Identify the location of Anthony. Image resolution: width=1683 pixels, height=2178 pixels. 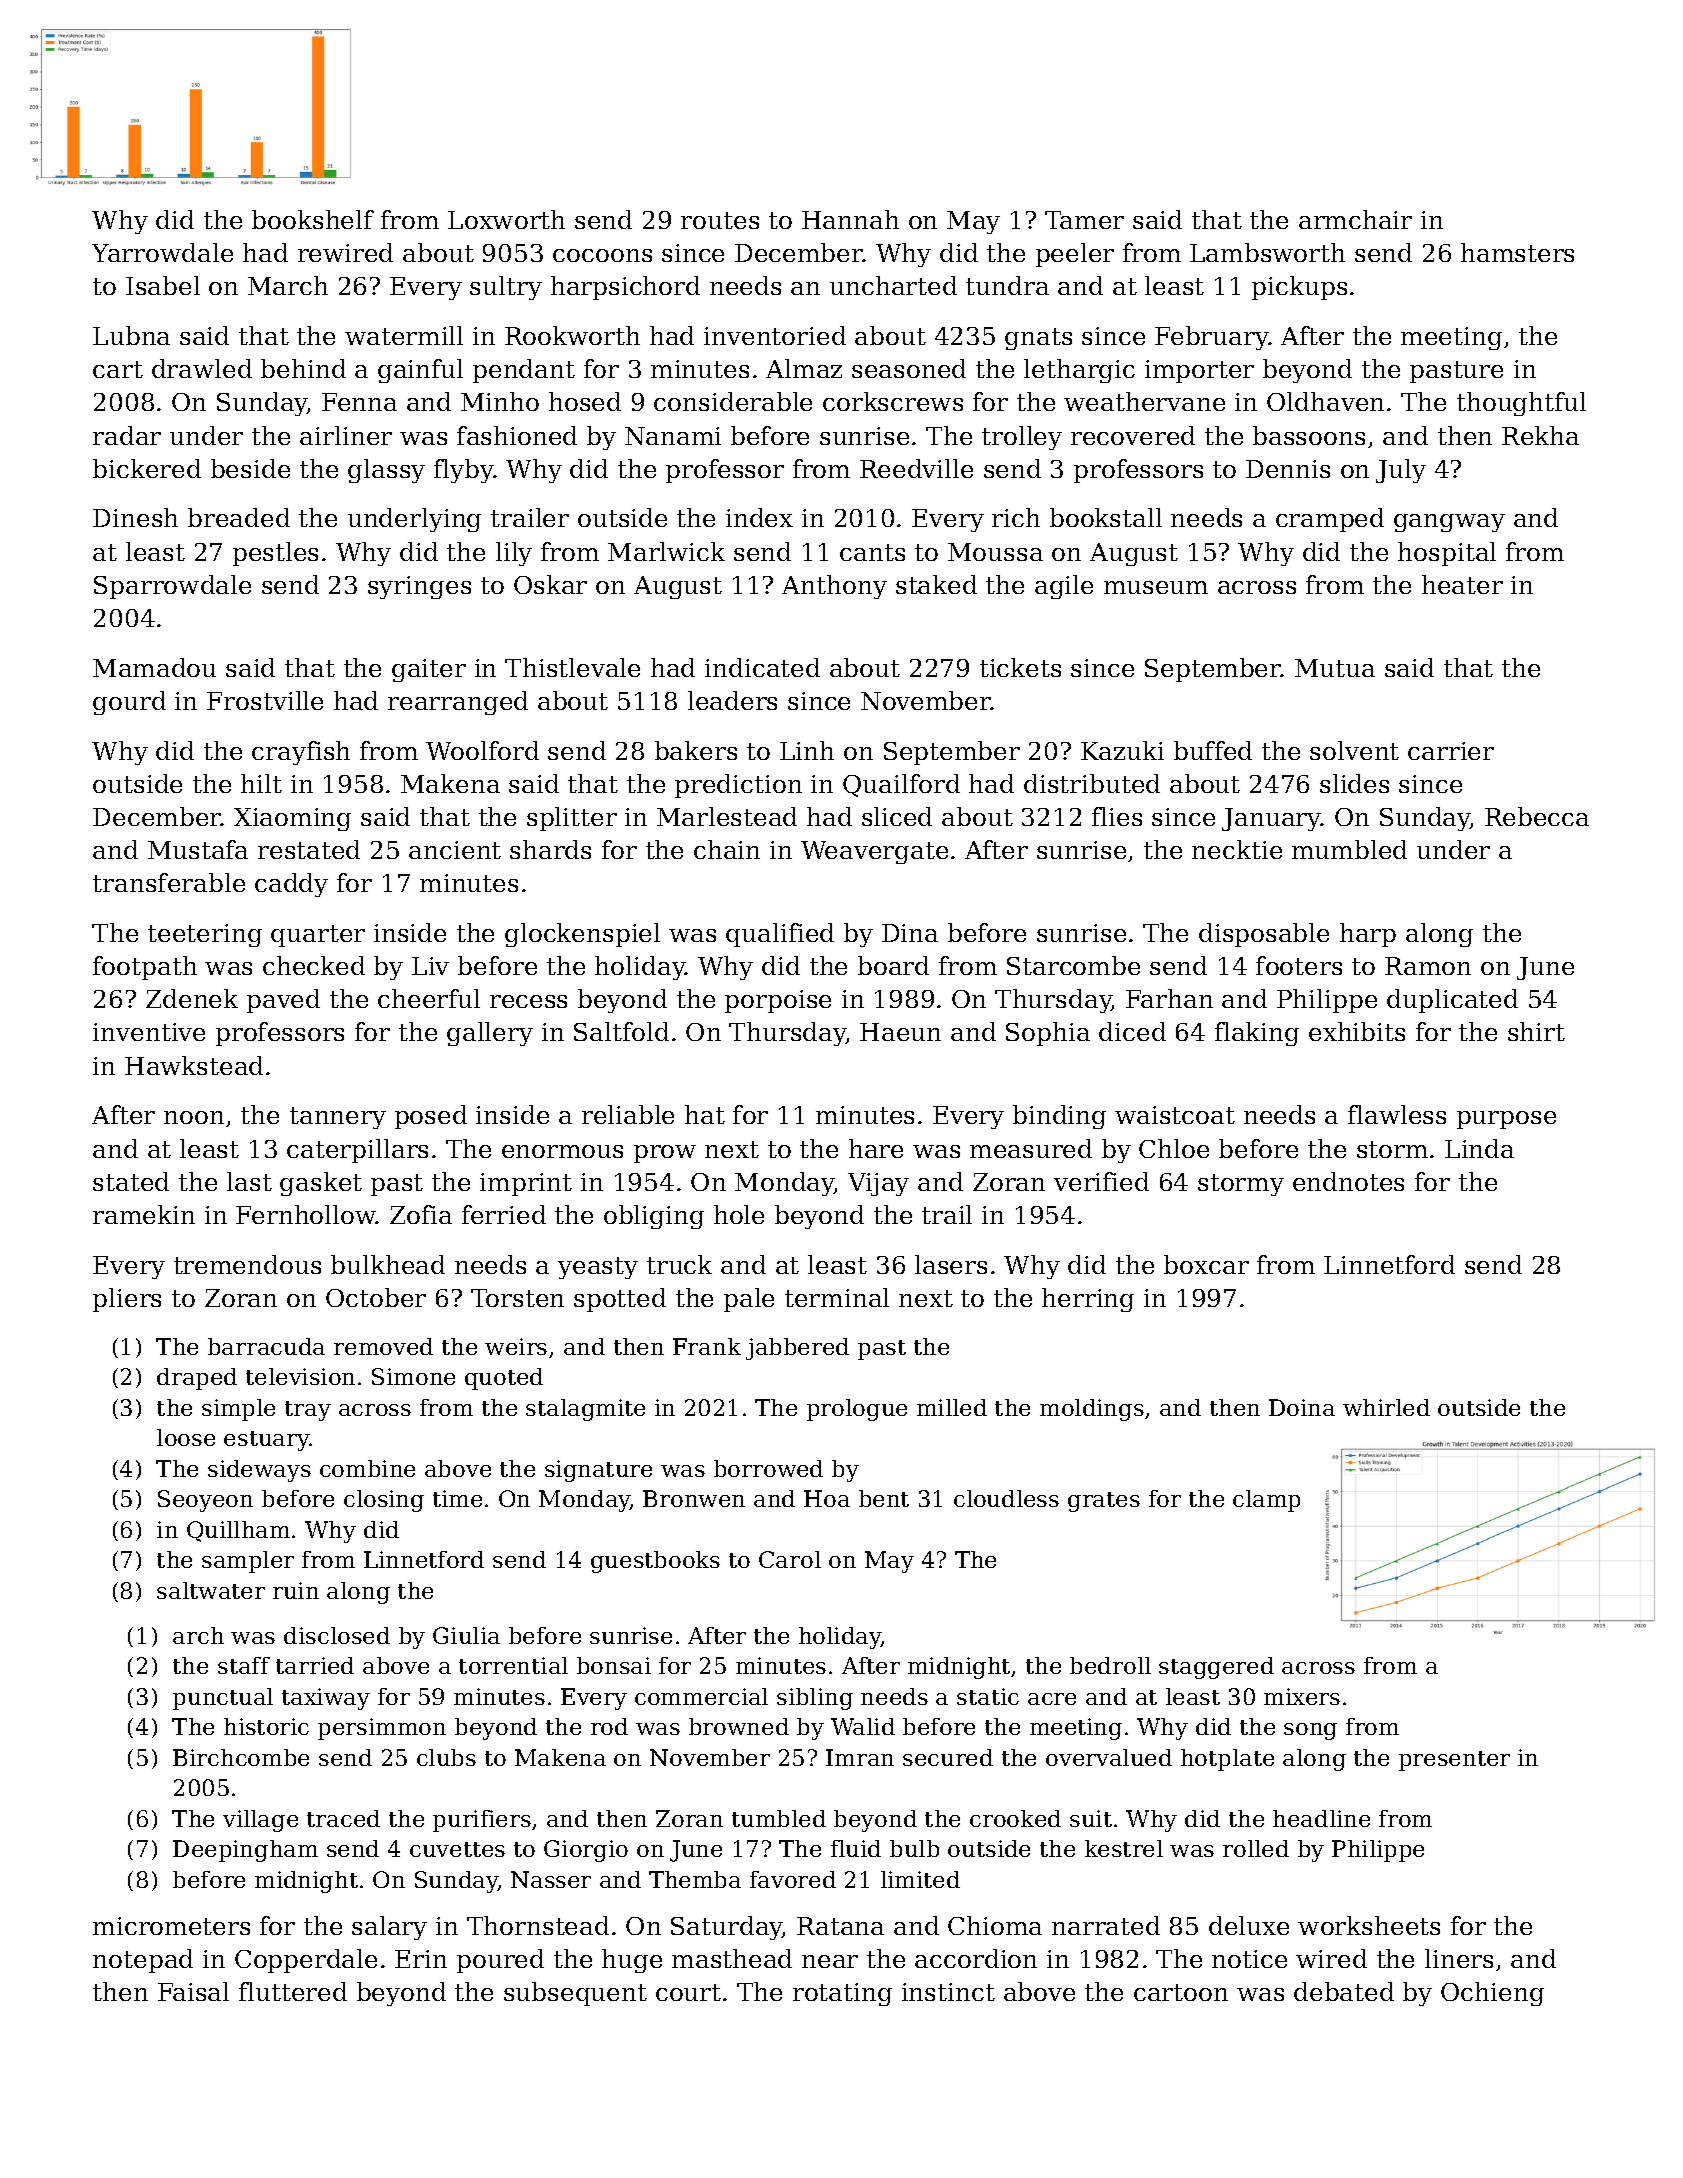
(834, 587).
